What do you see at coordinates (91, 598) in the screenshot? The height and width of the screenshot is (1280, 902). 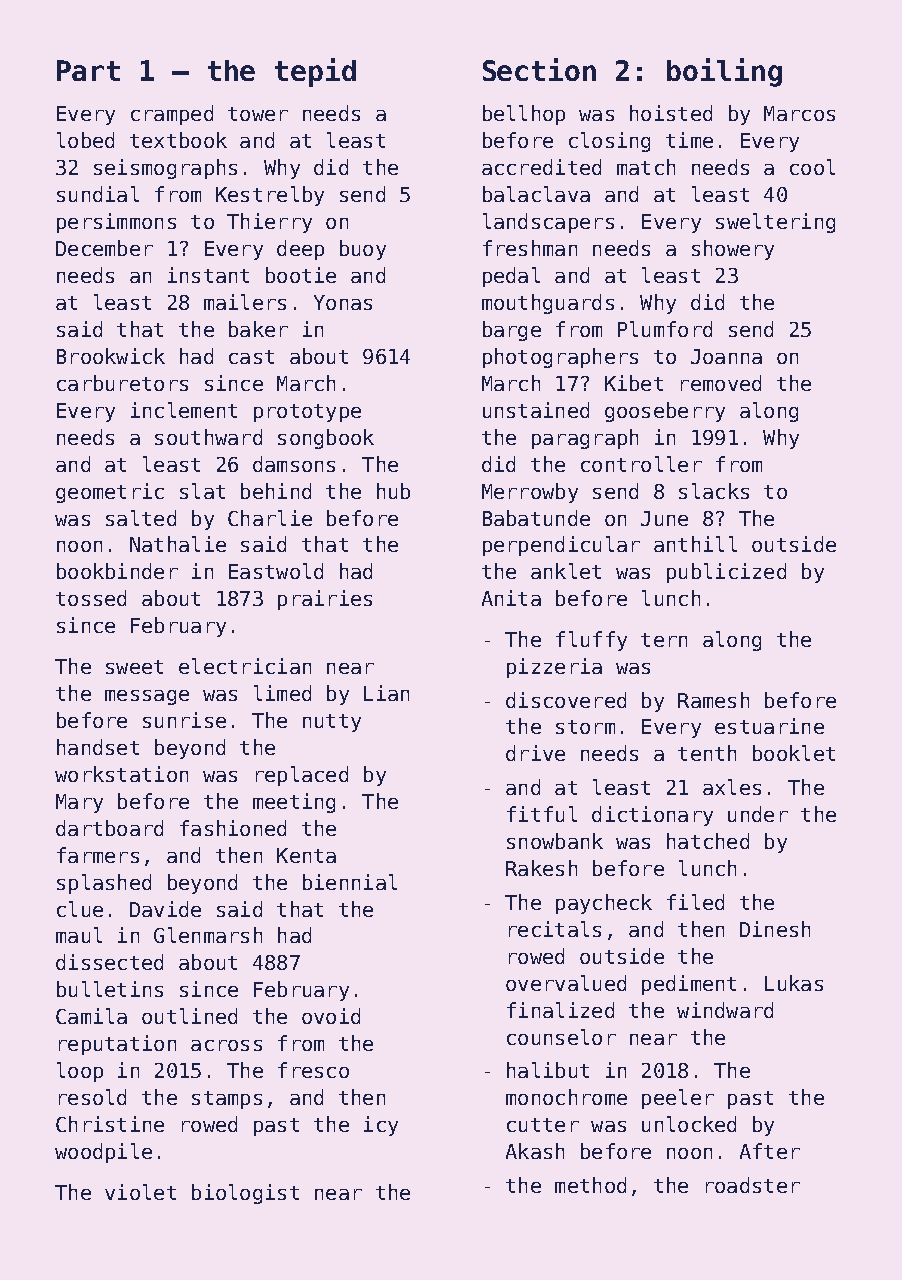 I see `tossed` at bounding box center [91, 598].
